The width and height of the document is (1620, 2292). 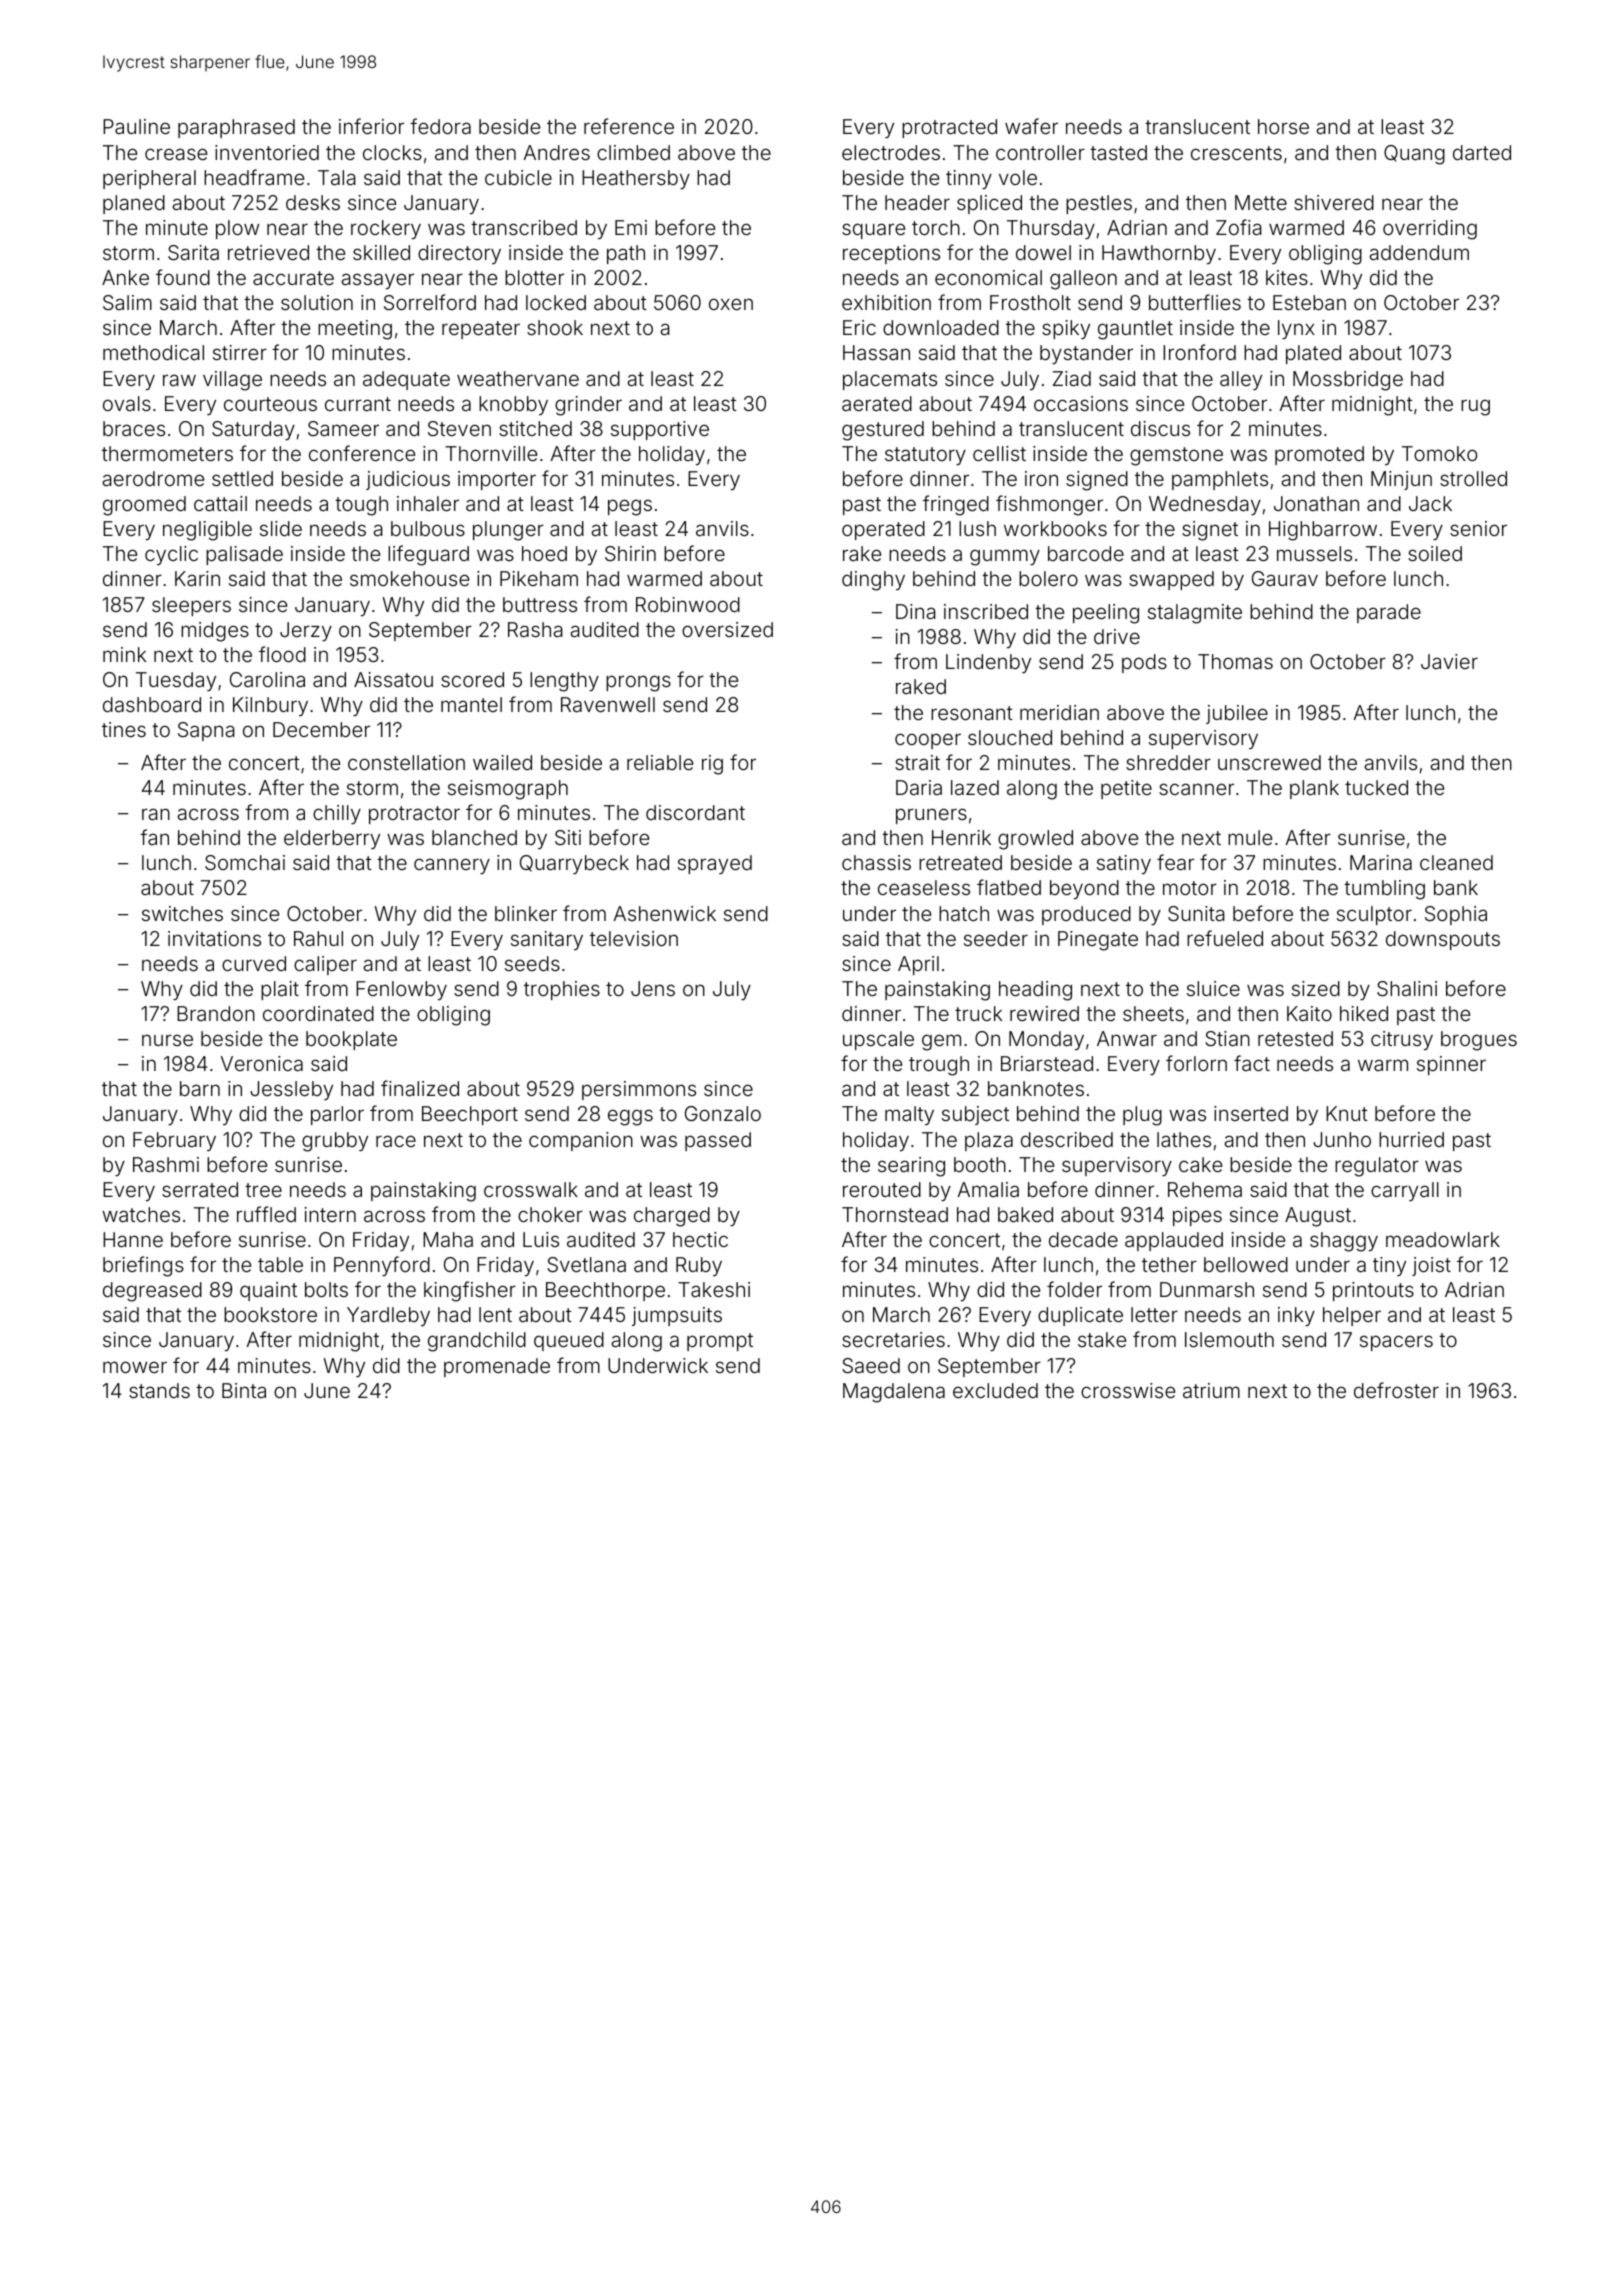 I want to click on jubilee, so click(x=1237, y=714).
